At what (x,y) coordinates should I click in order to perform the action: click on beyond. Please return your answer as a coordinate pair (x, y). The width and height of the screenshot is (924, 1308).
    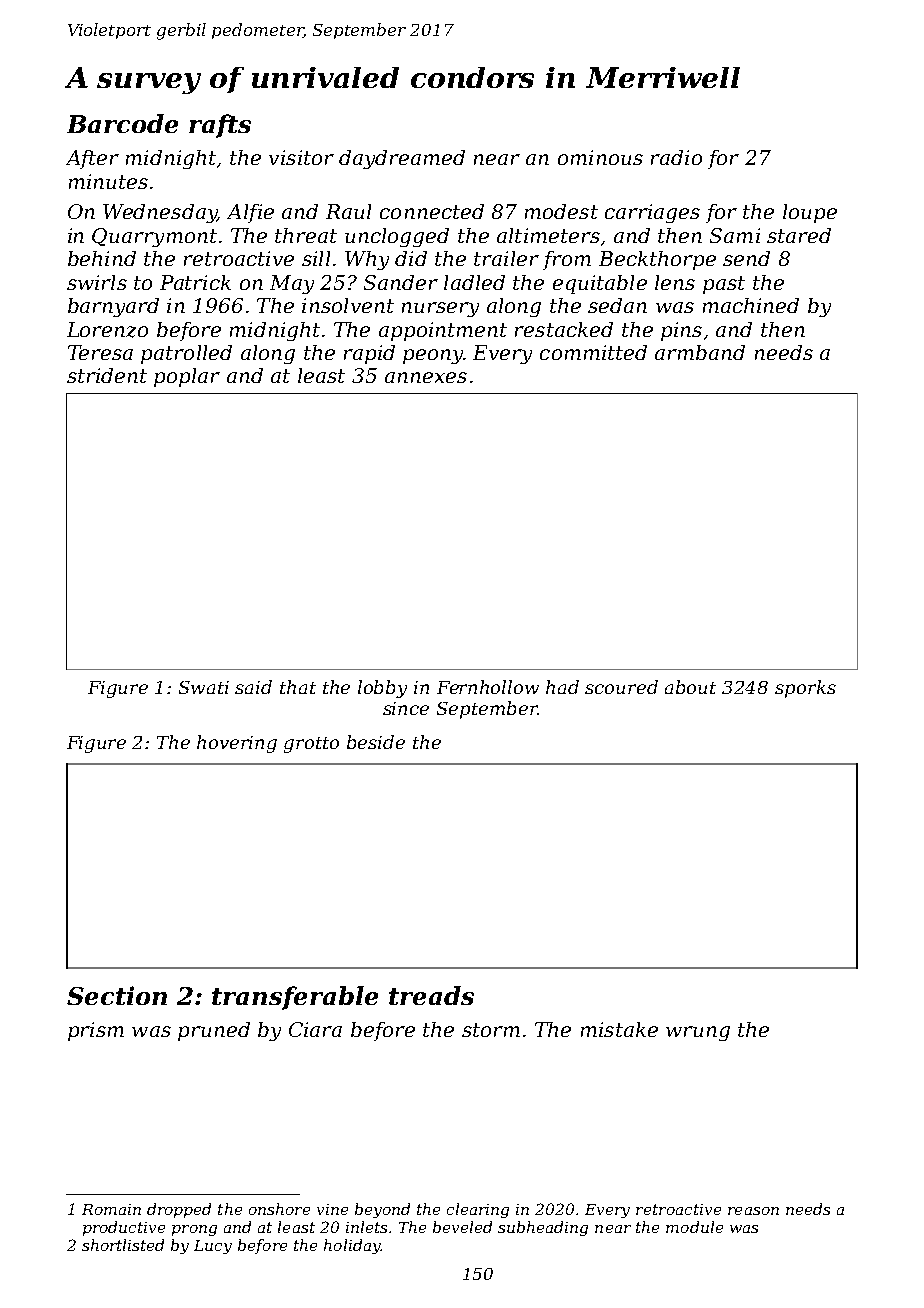
    Looking at the image, I should click on (382, 1210).
